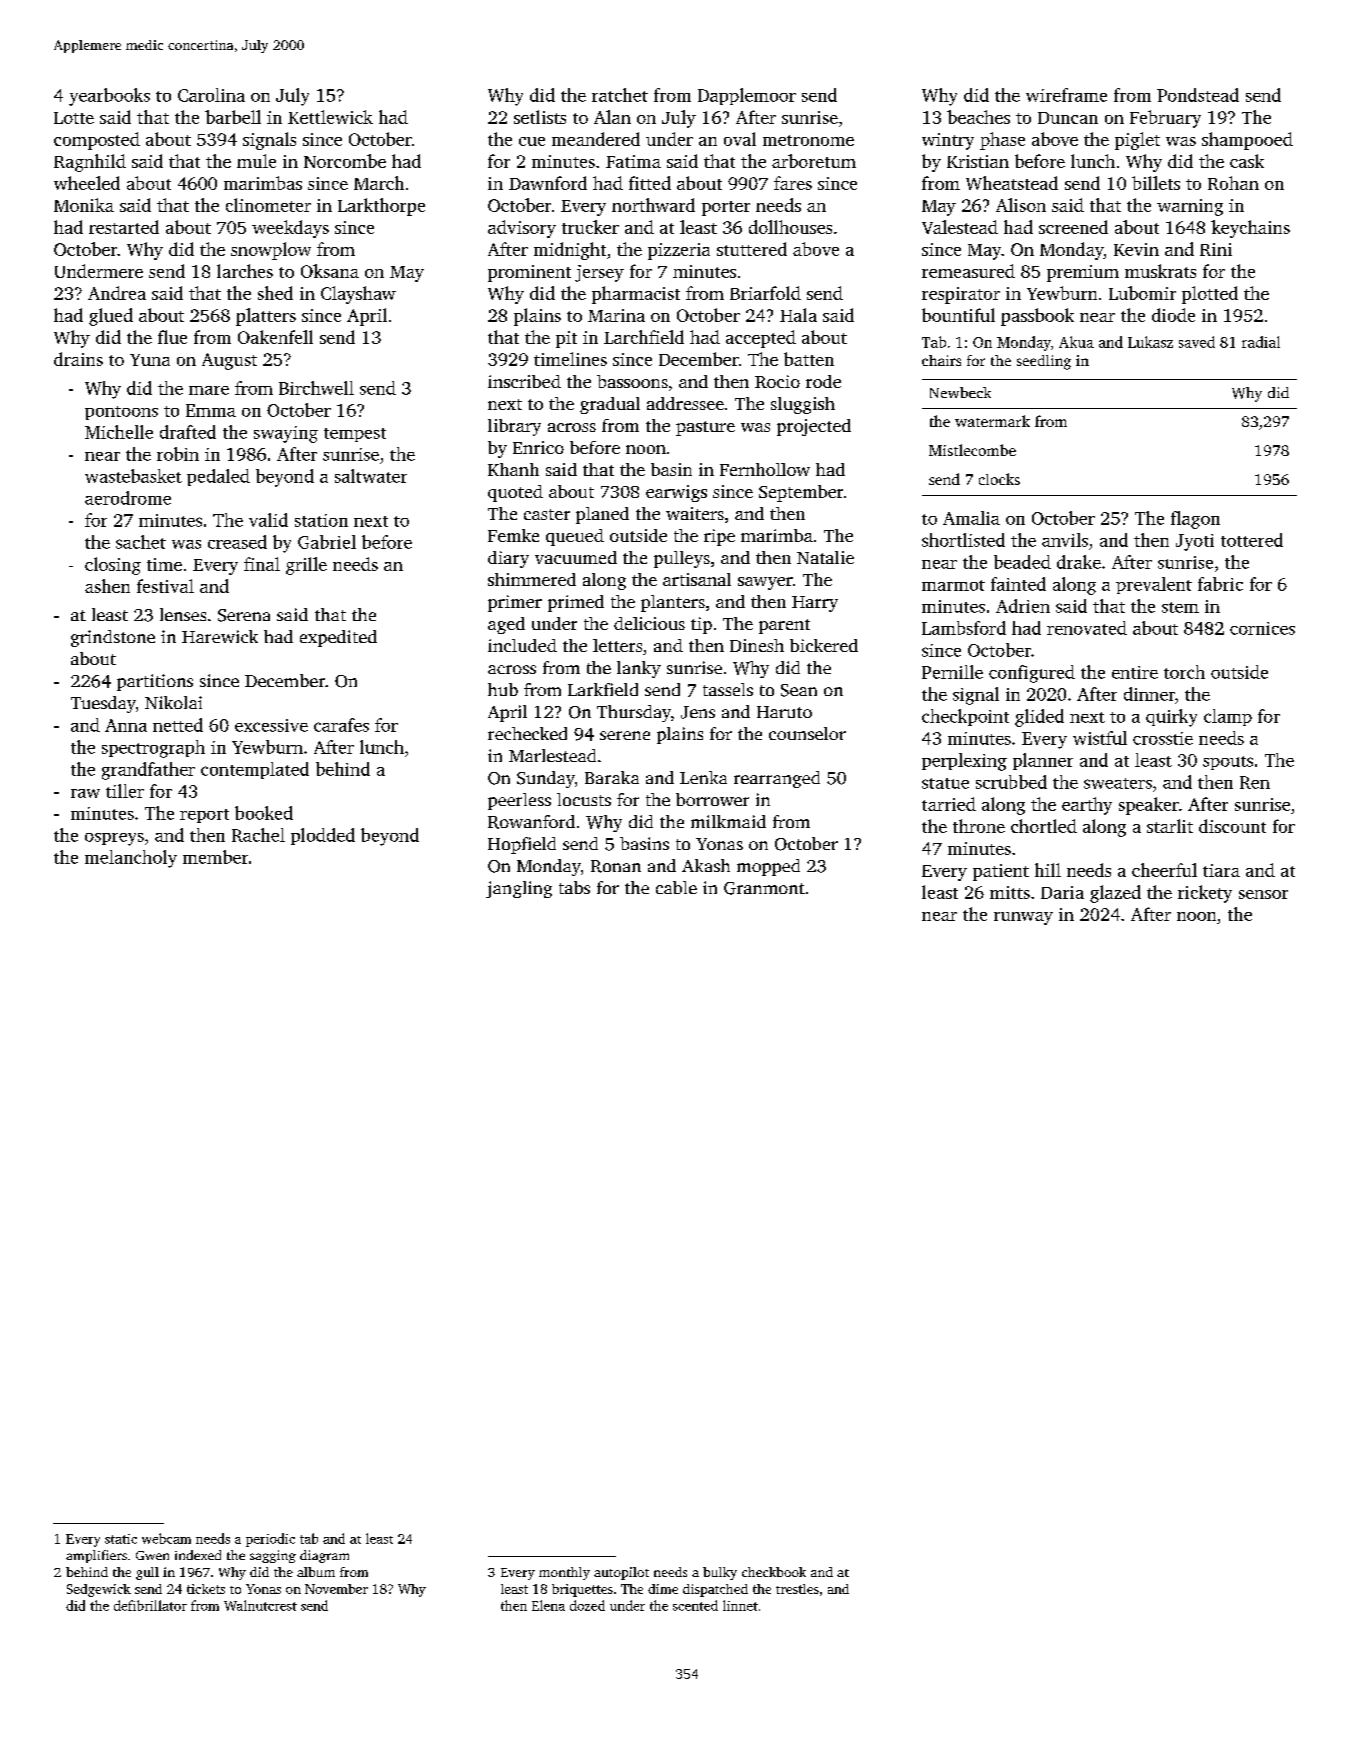  Describe the element at coordinates (1135, 672) in the image. I see `entire` at that location.
